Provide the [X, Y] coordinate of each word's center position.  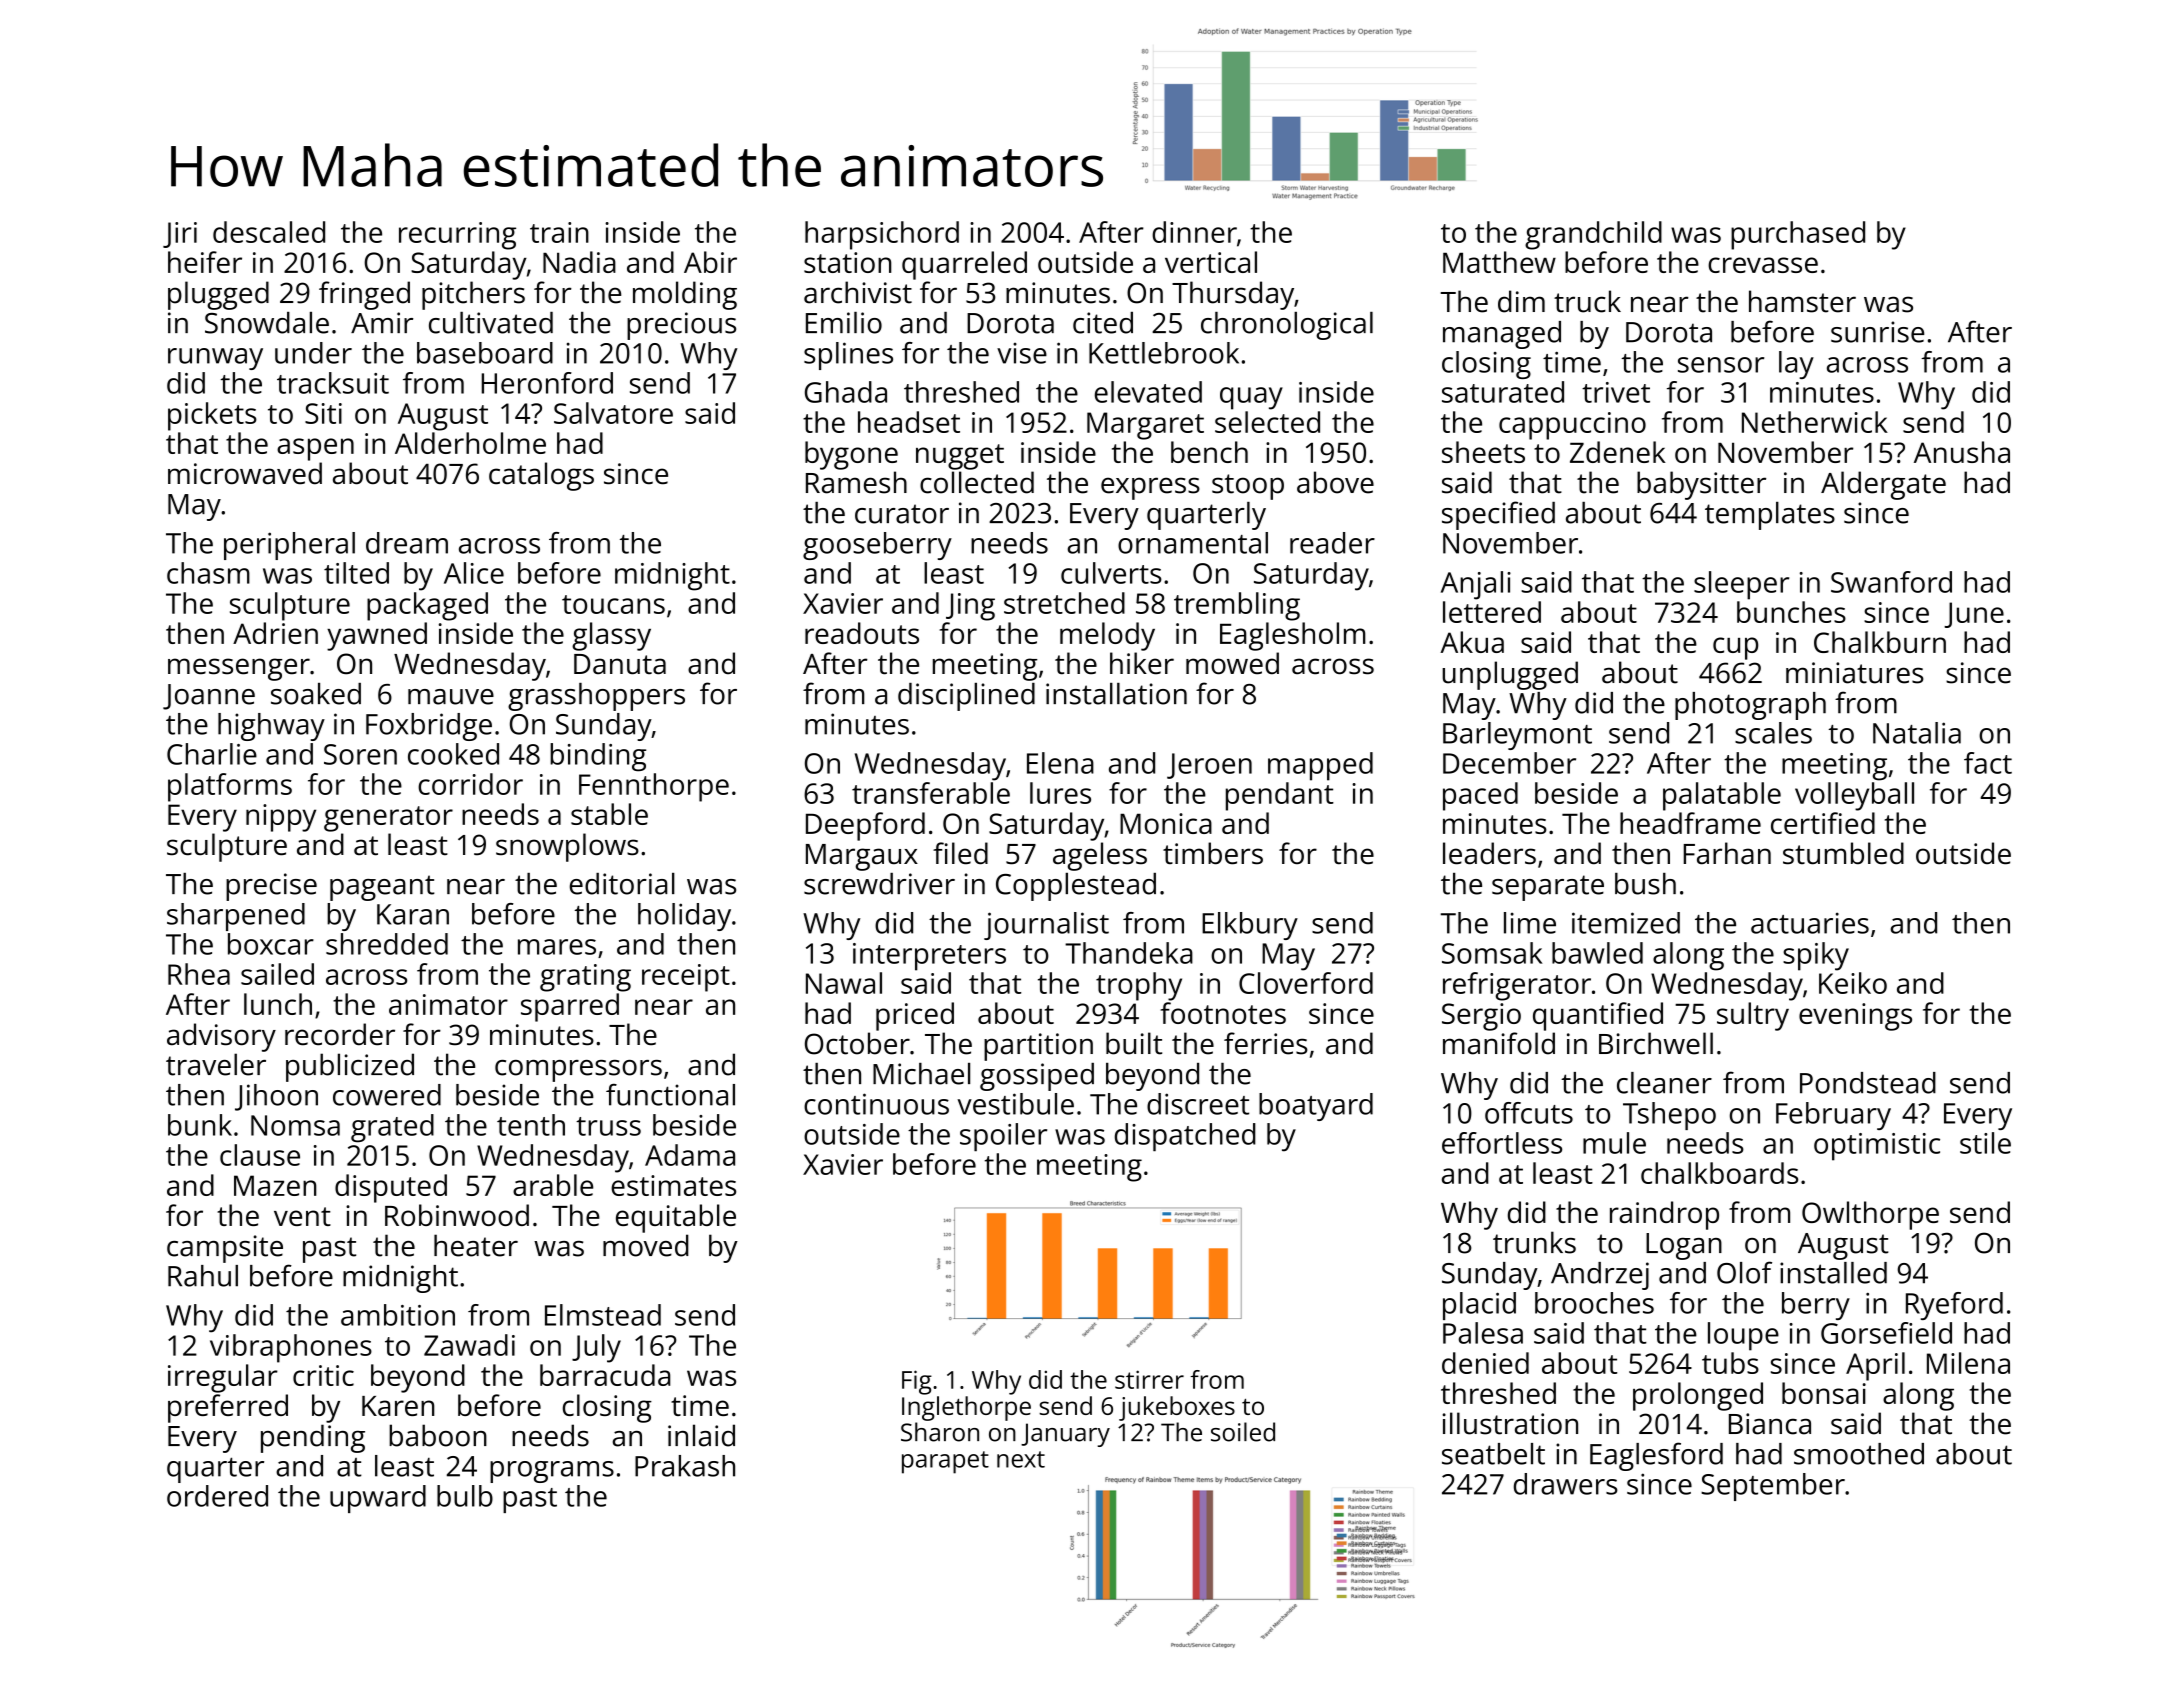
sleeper [1741, 585]
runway [215, 359]
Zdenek [1618, 452]
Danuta [620, 664]
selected [1267, 422]
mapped [1320, 766]
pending [313, 1438]
